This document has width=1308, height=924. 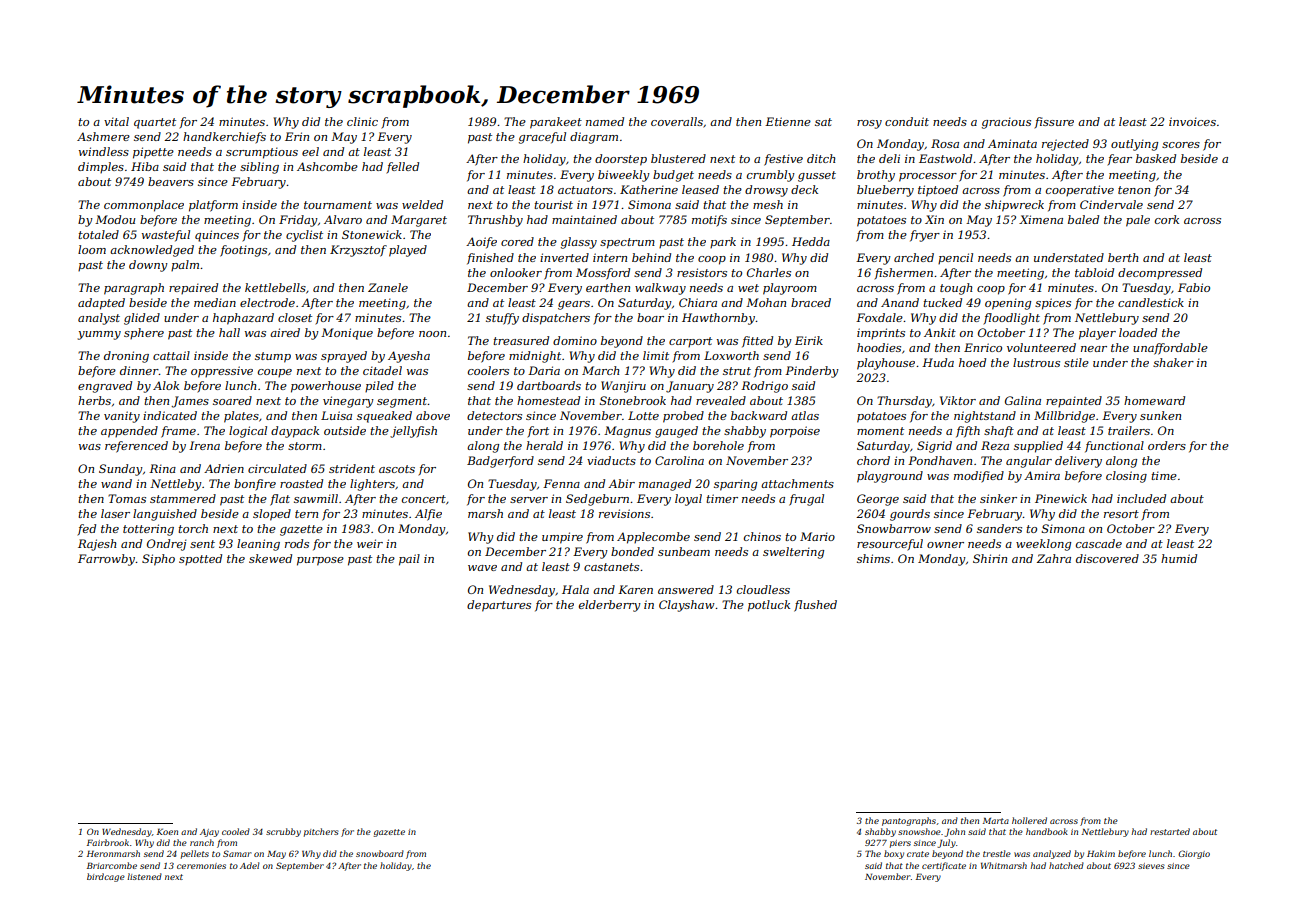 I want to click on Clayshaw, so click(x=687, y=606).
